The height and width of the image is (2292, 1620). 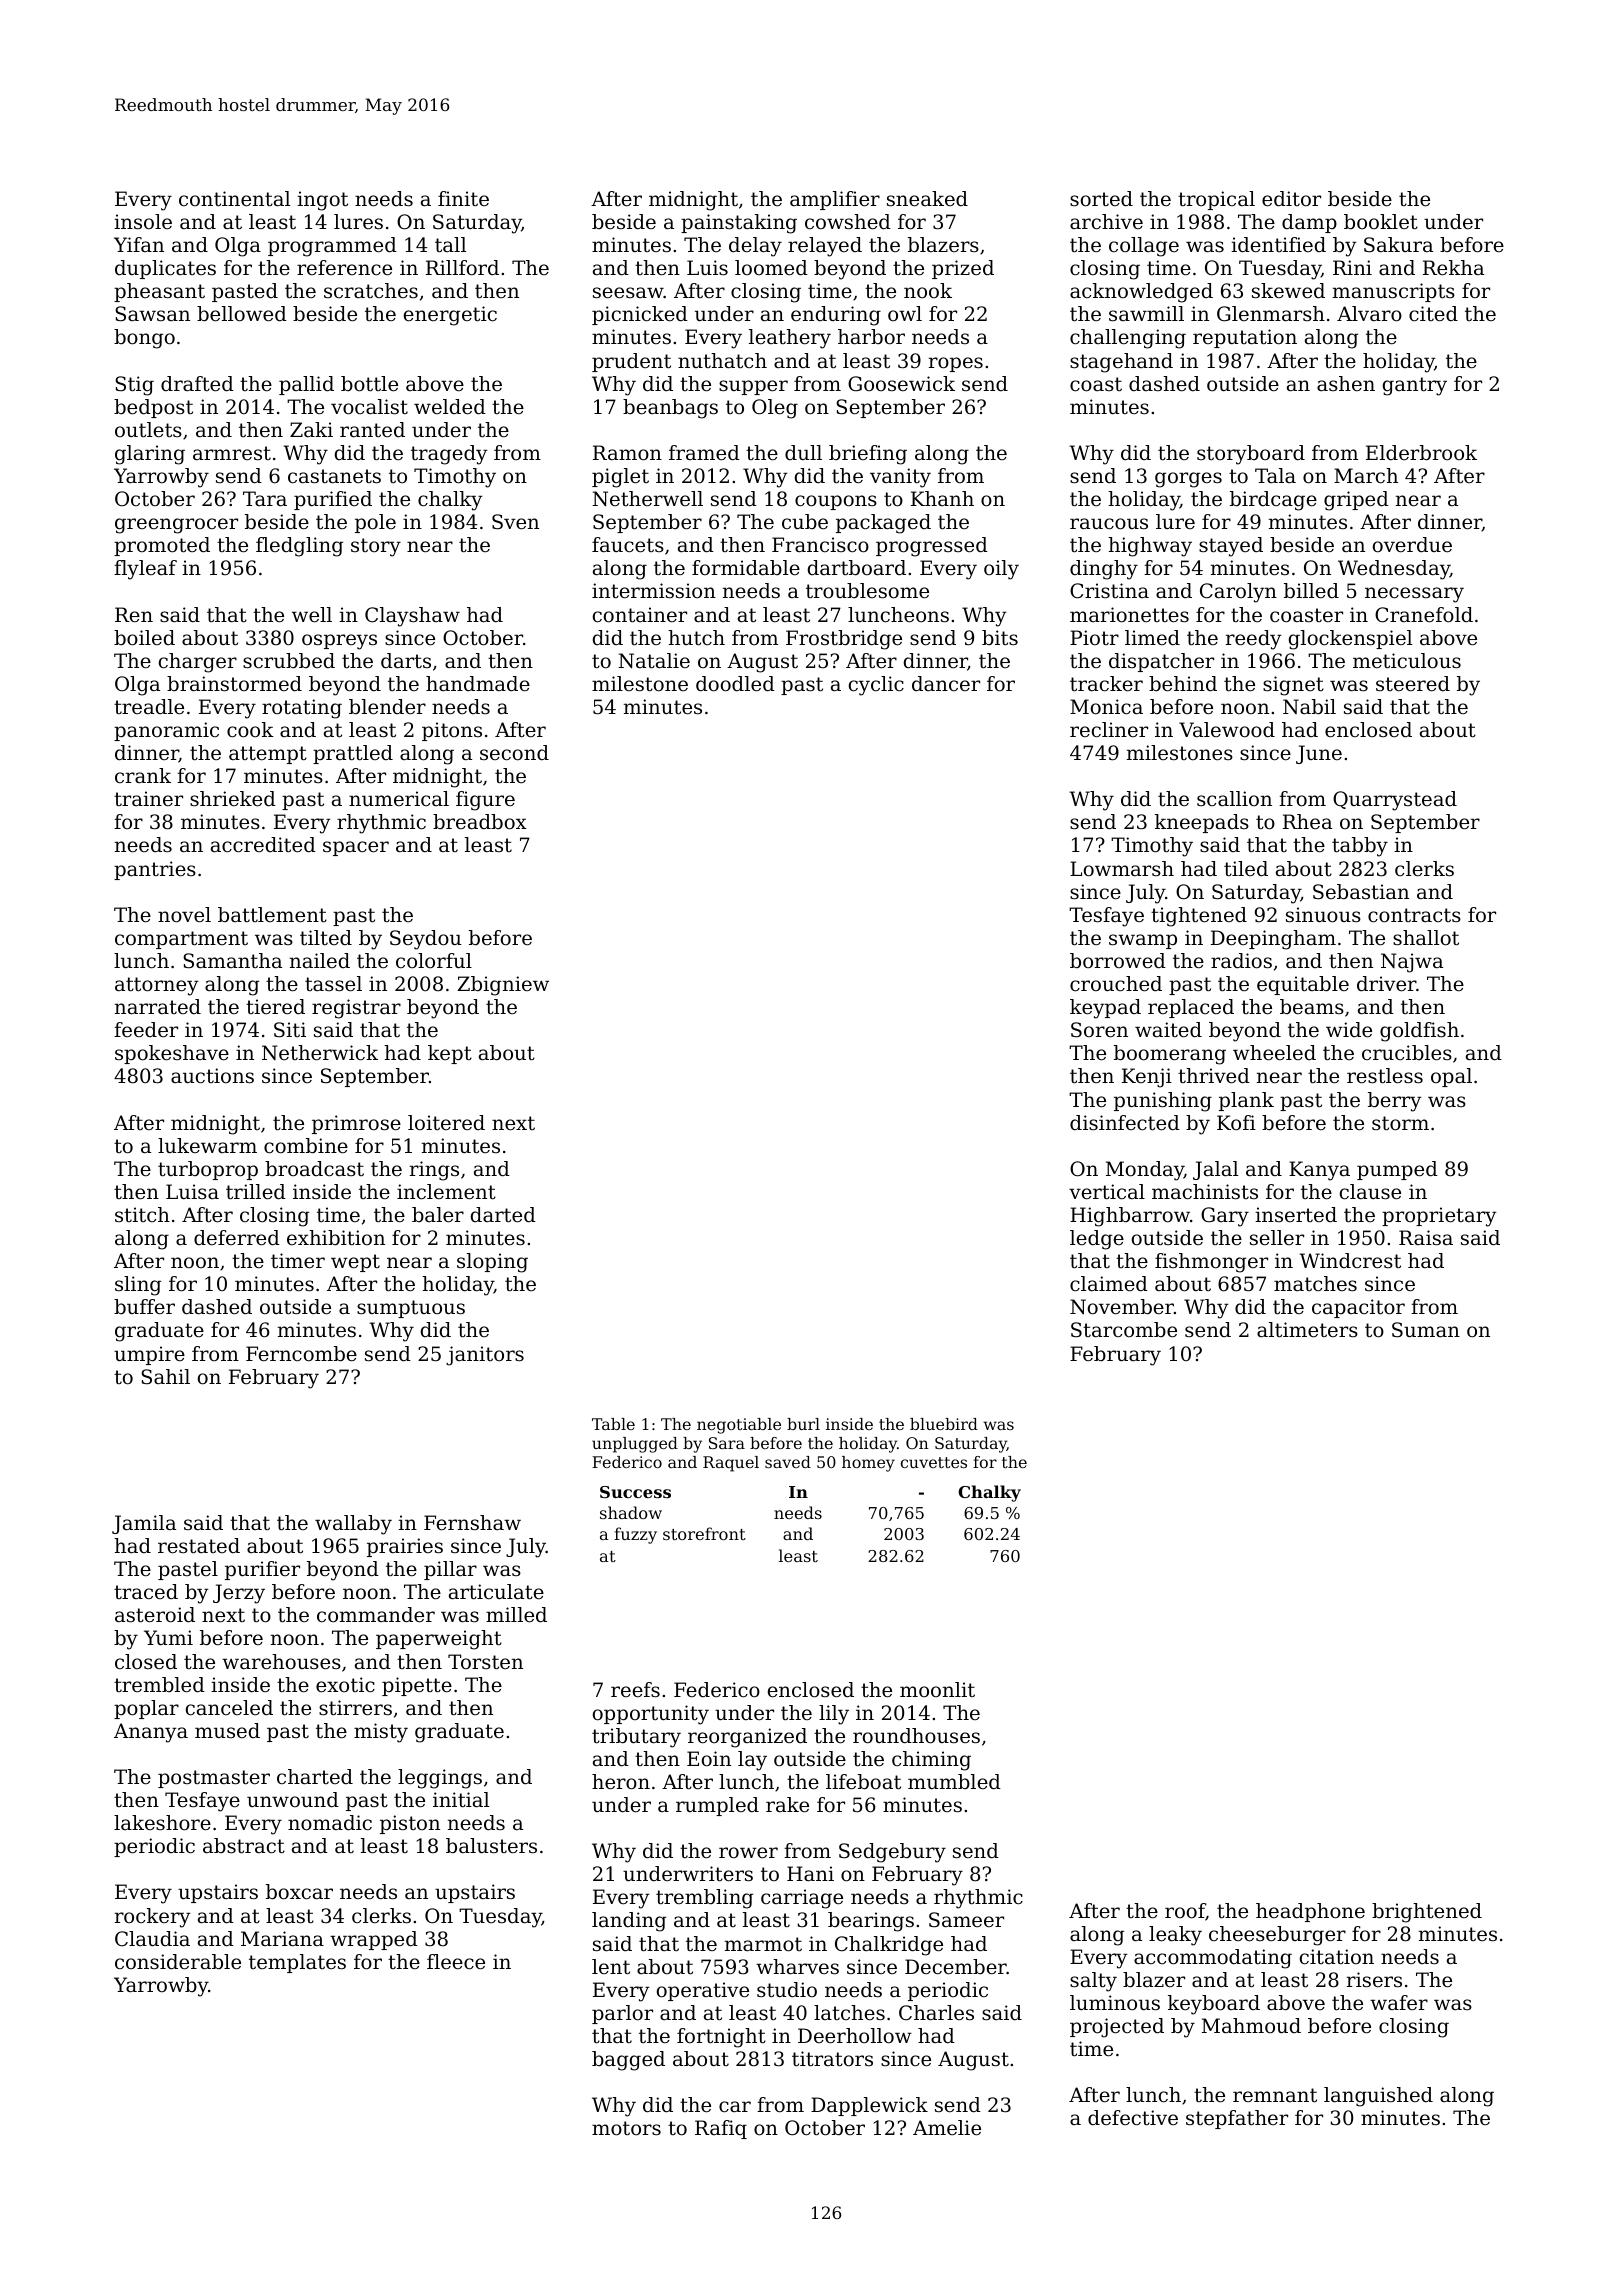 I want to click on amplifier, so click(x=835, y=200).
